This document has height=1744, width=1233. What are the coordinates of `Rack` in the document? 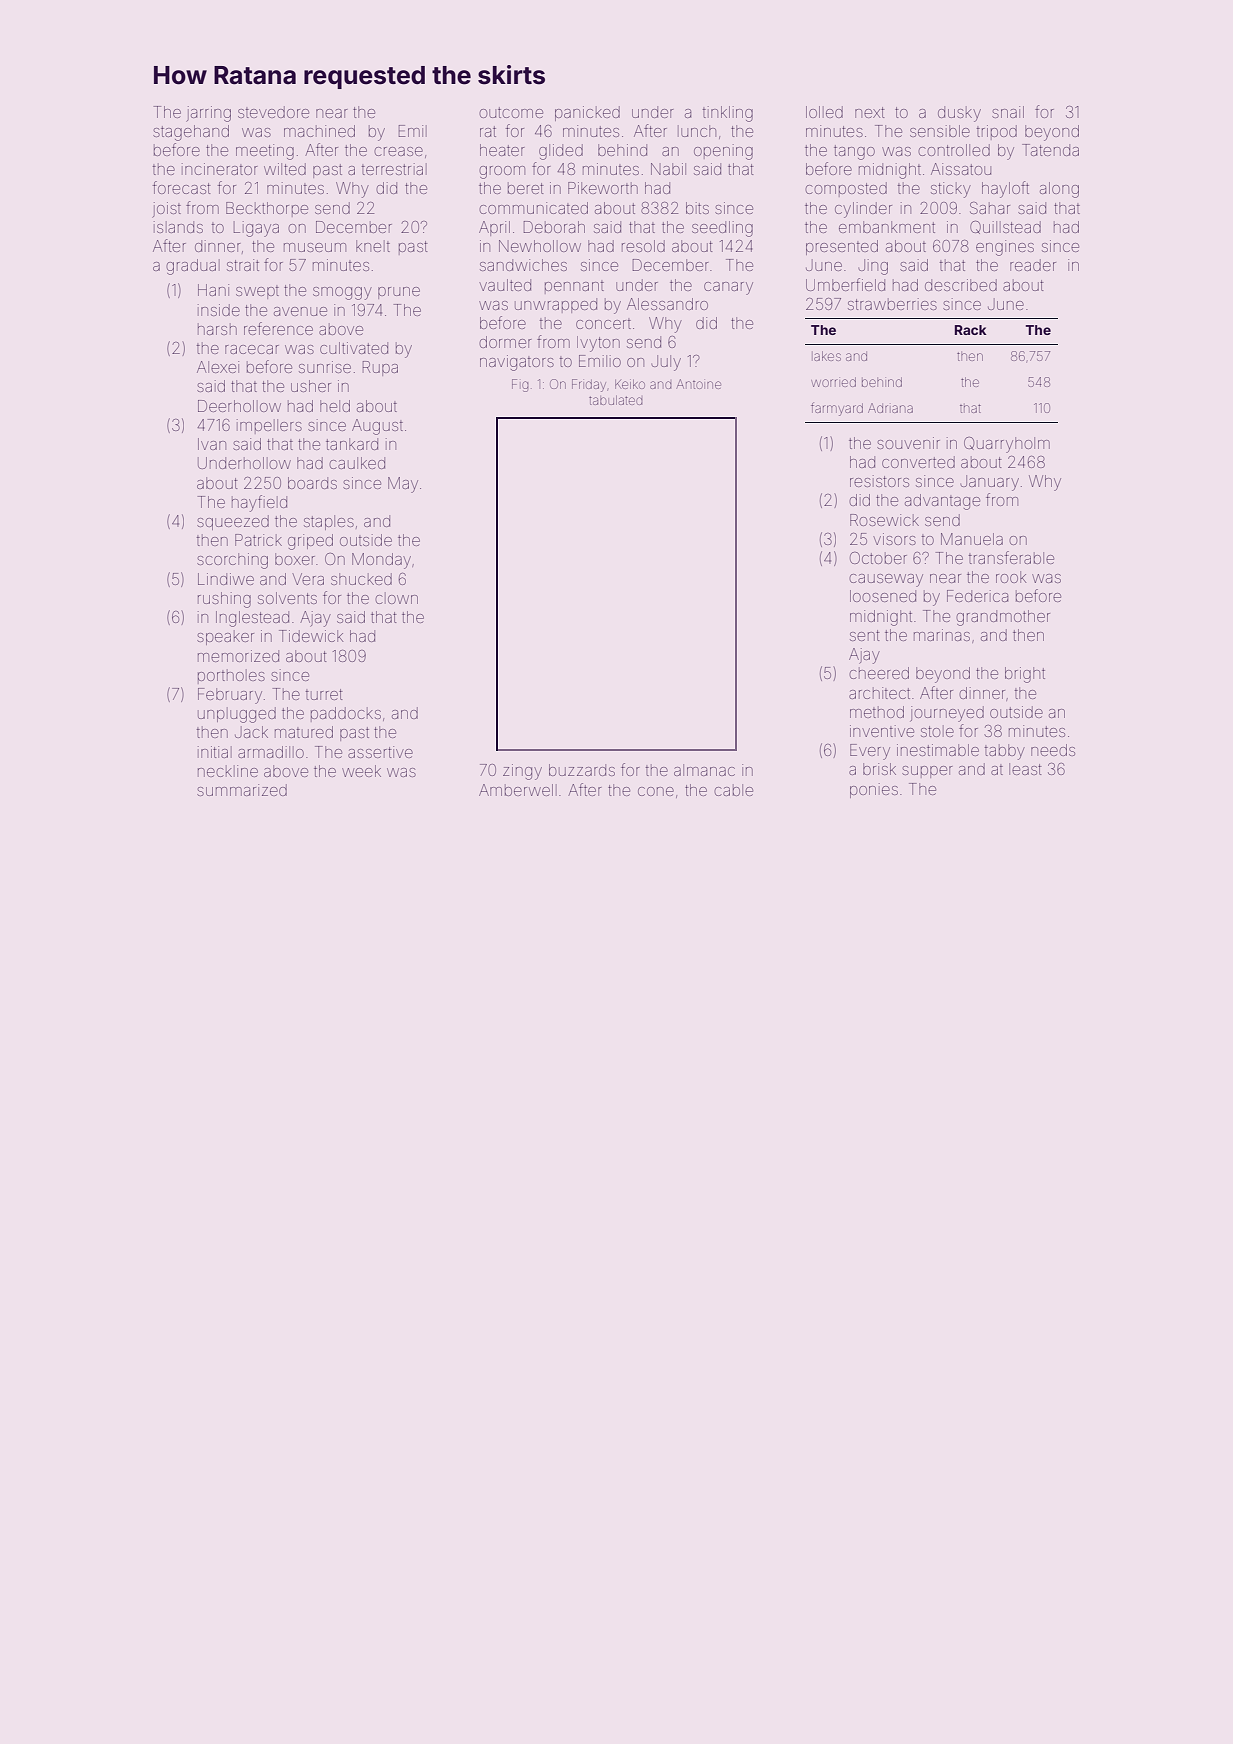 It's located at (971, 330).
